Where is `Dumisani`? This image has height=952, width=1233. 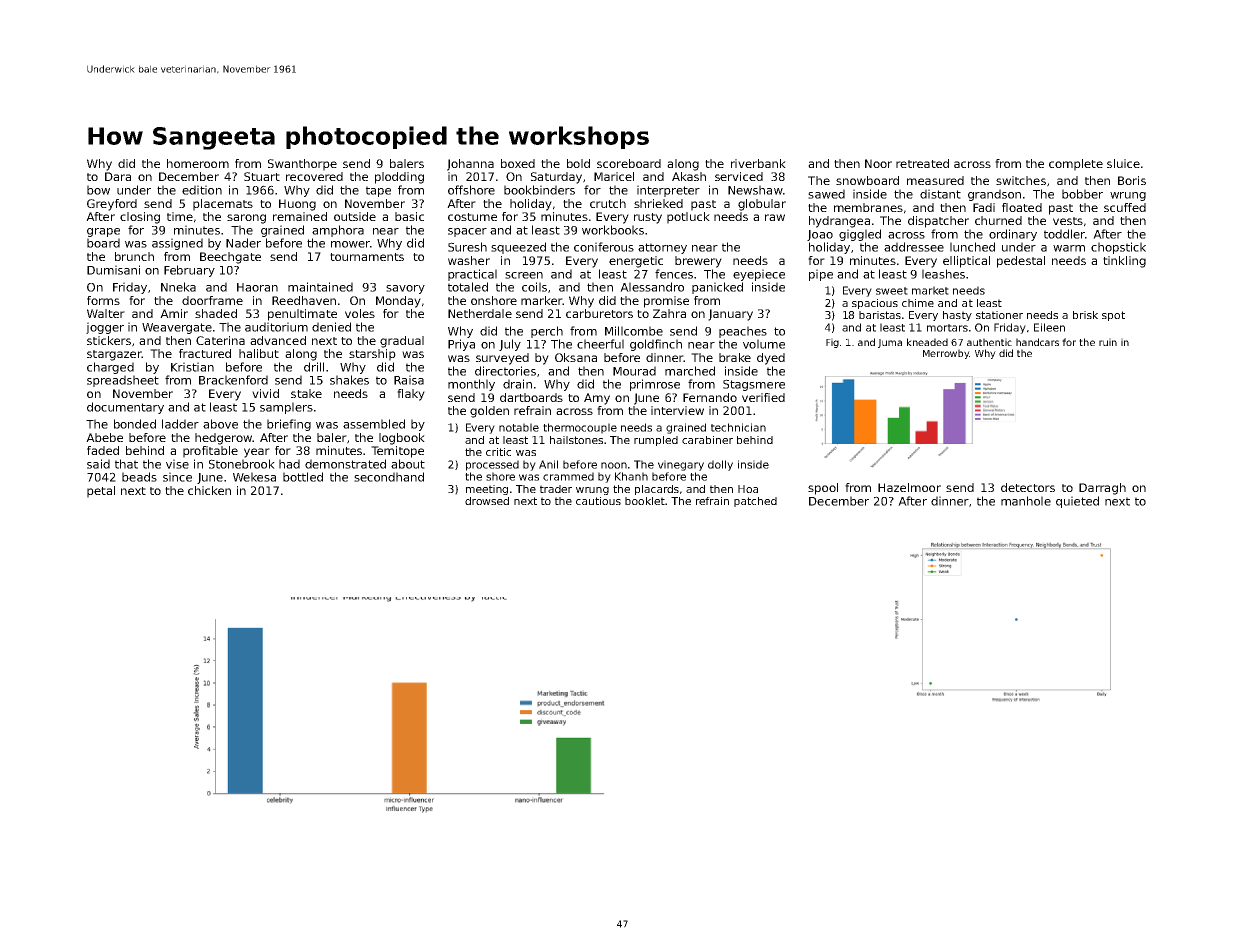
Dumisani is located at coordinates (113, 270).
